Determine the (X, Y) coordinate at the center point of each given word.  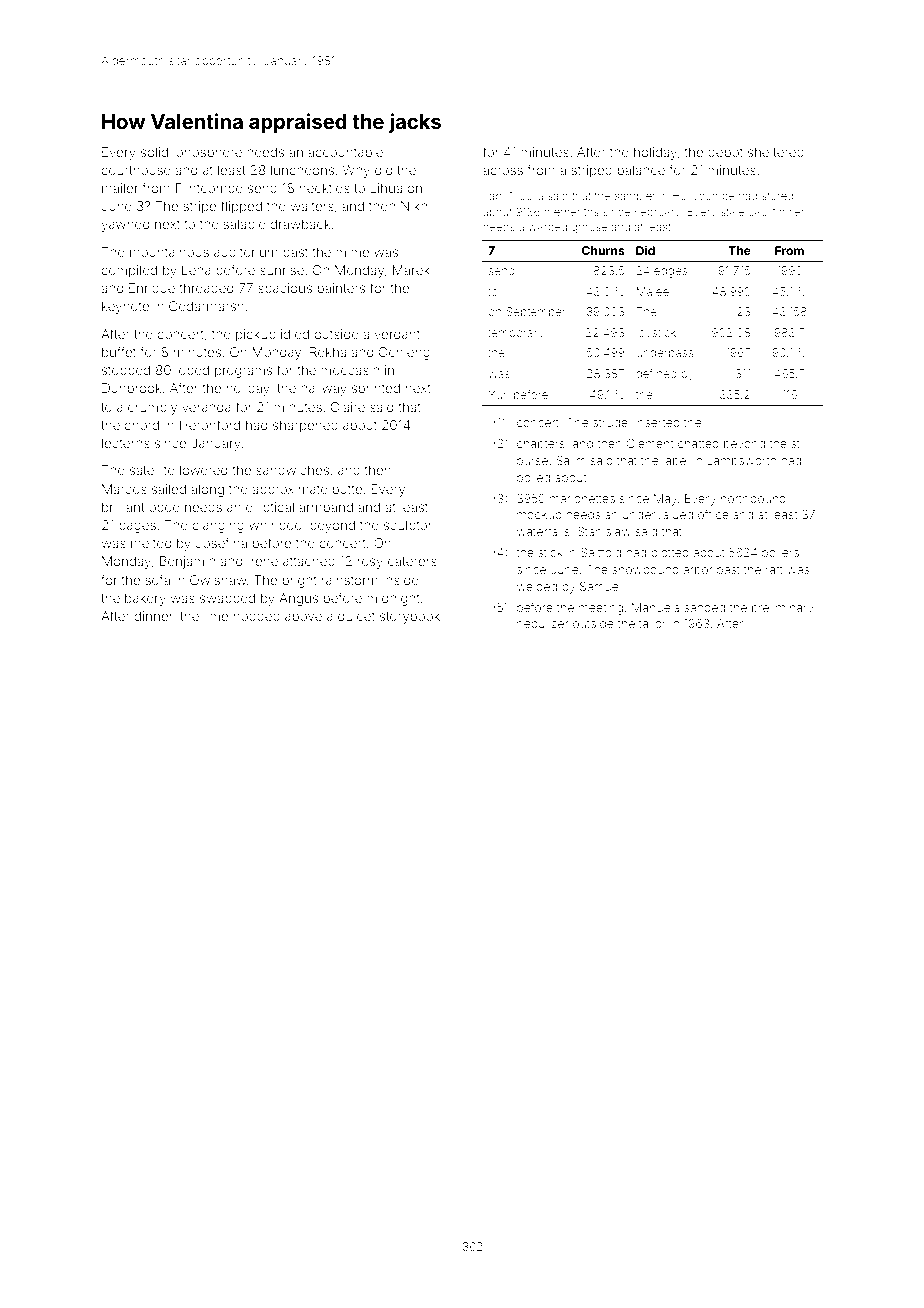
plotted (670, 553)
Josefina (221, 542)
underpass (665, 353)
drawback (300, 224)
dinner (153, 616)
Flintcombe (209, 188)
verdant (397, 334)
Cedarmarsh (206, 306)
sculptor (408, 526)
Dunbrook (132, 388)
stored (777, 196)
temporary (516, 334)
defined (656, 373)
